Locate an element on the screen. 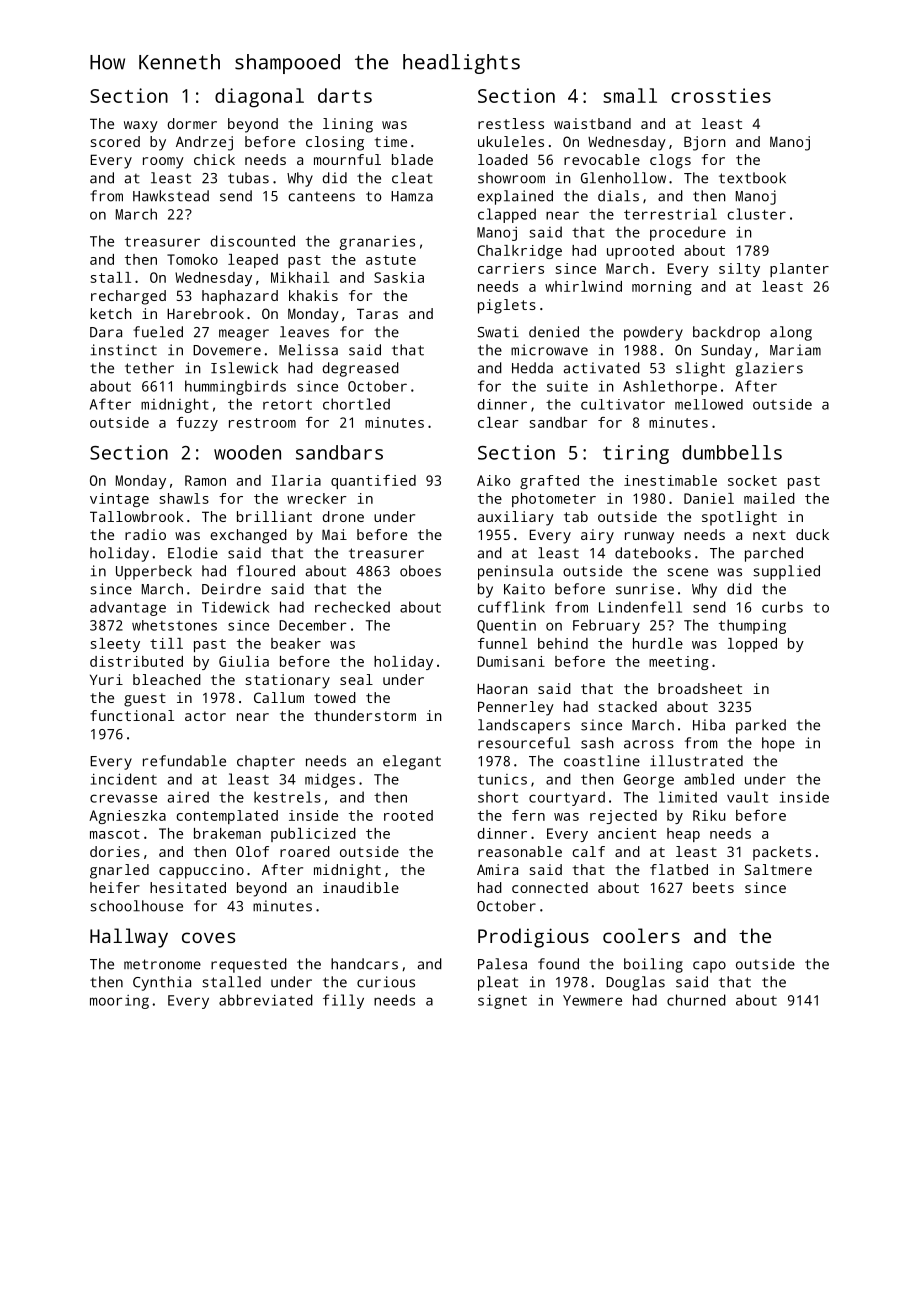 This screenshot has width=924, height=1308. slight is located at coordinates (700, 369).
